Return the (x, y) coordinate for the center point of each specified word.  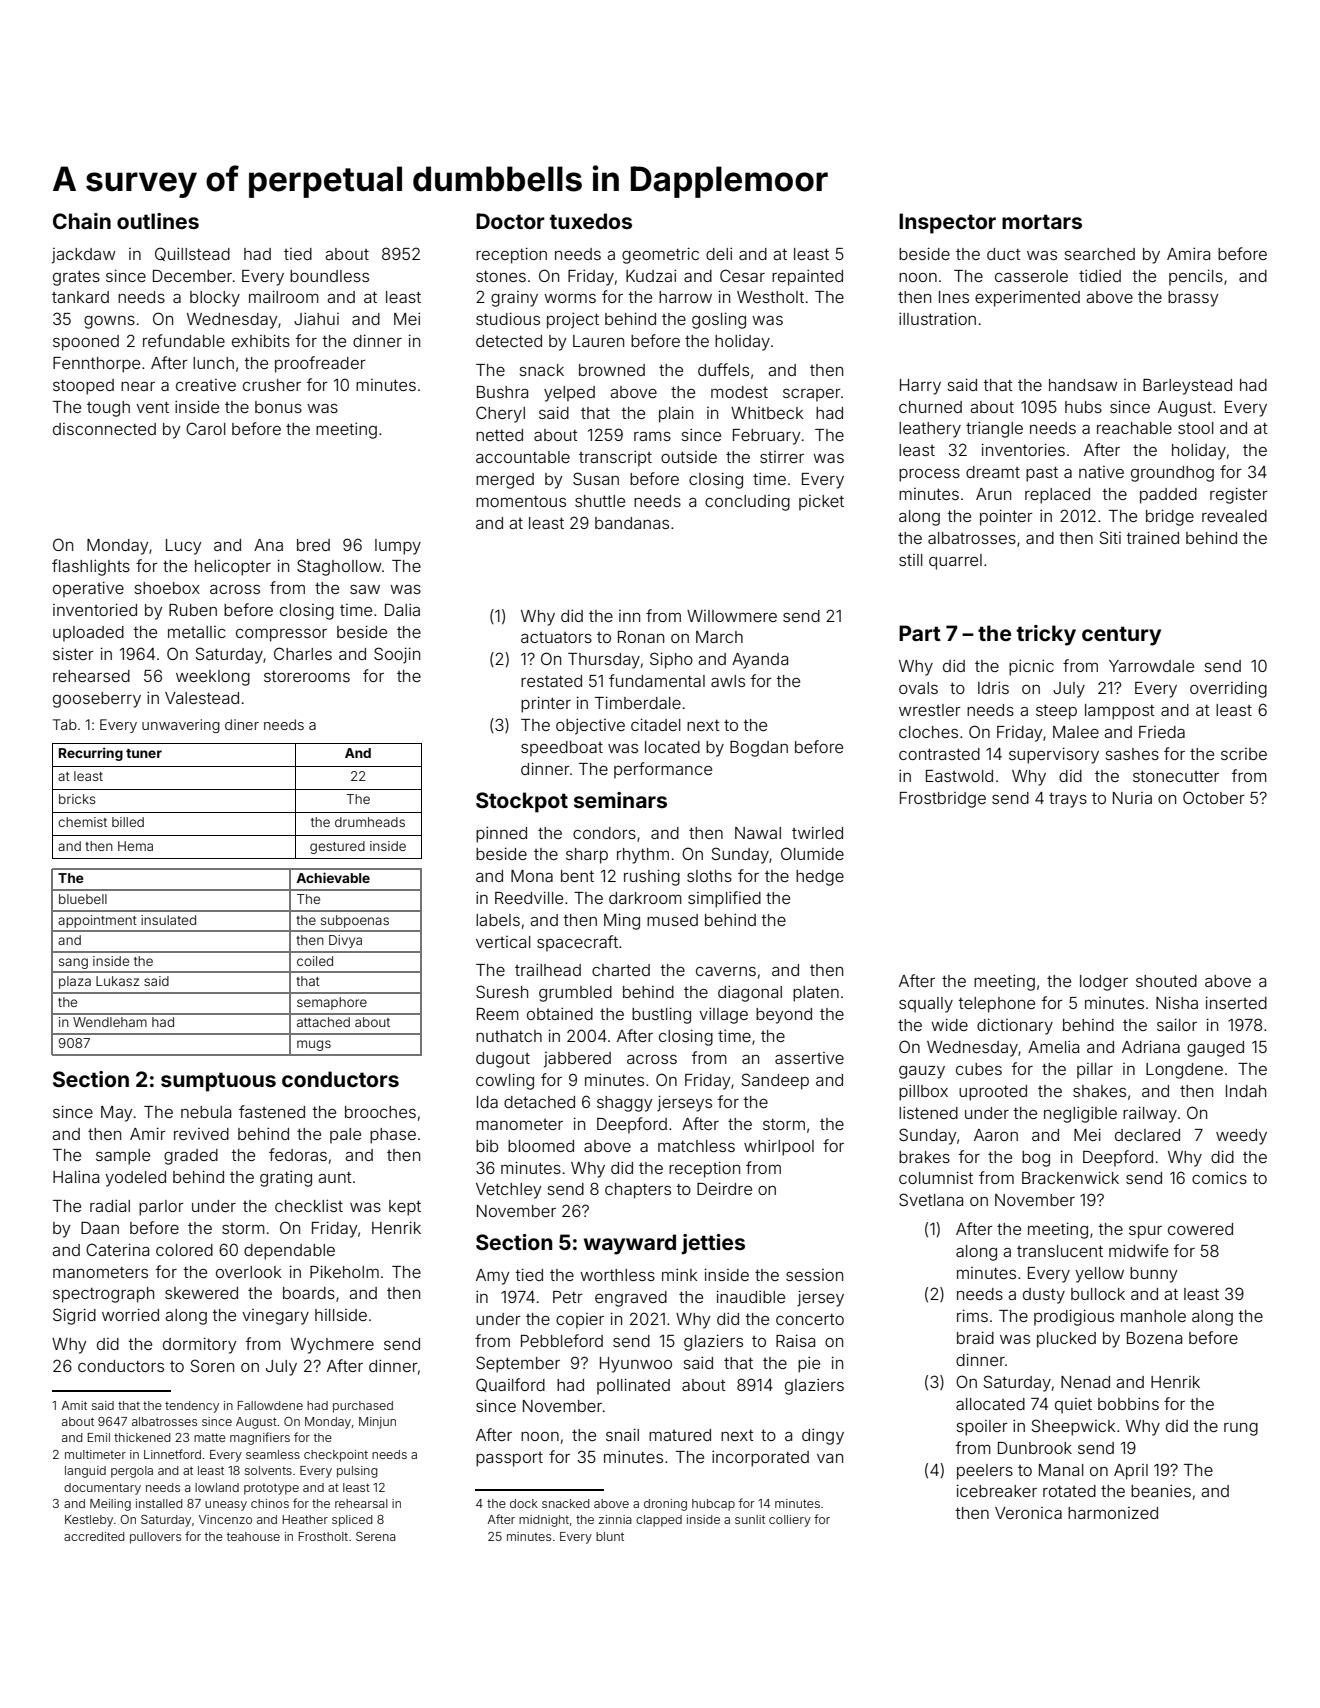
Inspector (947, 223)
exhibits (261, 340)
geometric (660, 255)
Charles (303, 653)
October (1214, 797)
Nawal (758, 833)
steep (1056, 712)
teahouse (253, 1536)
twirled (817, 832)
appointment (97, 921)
